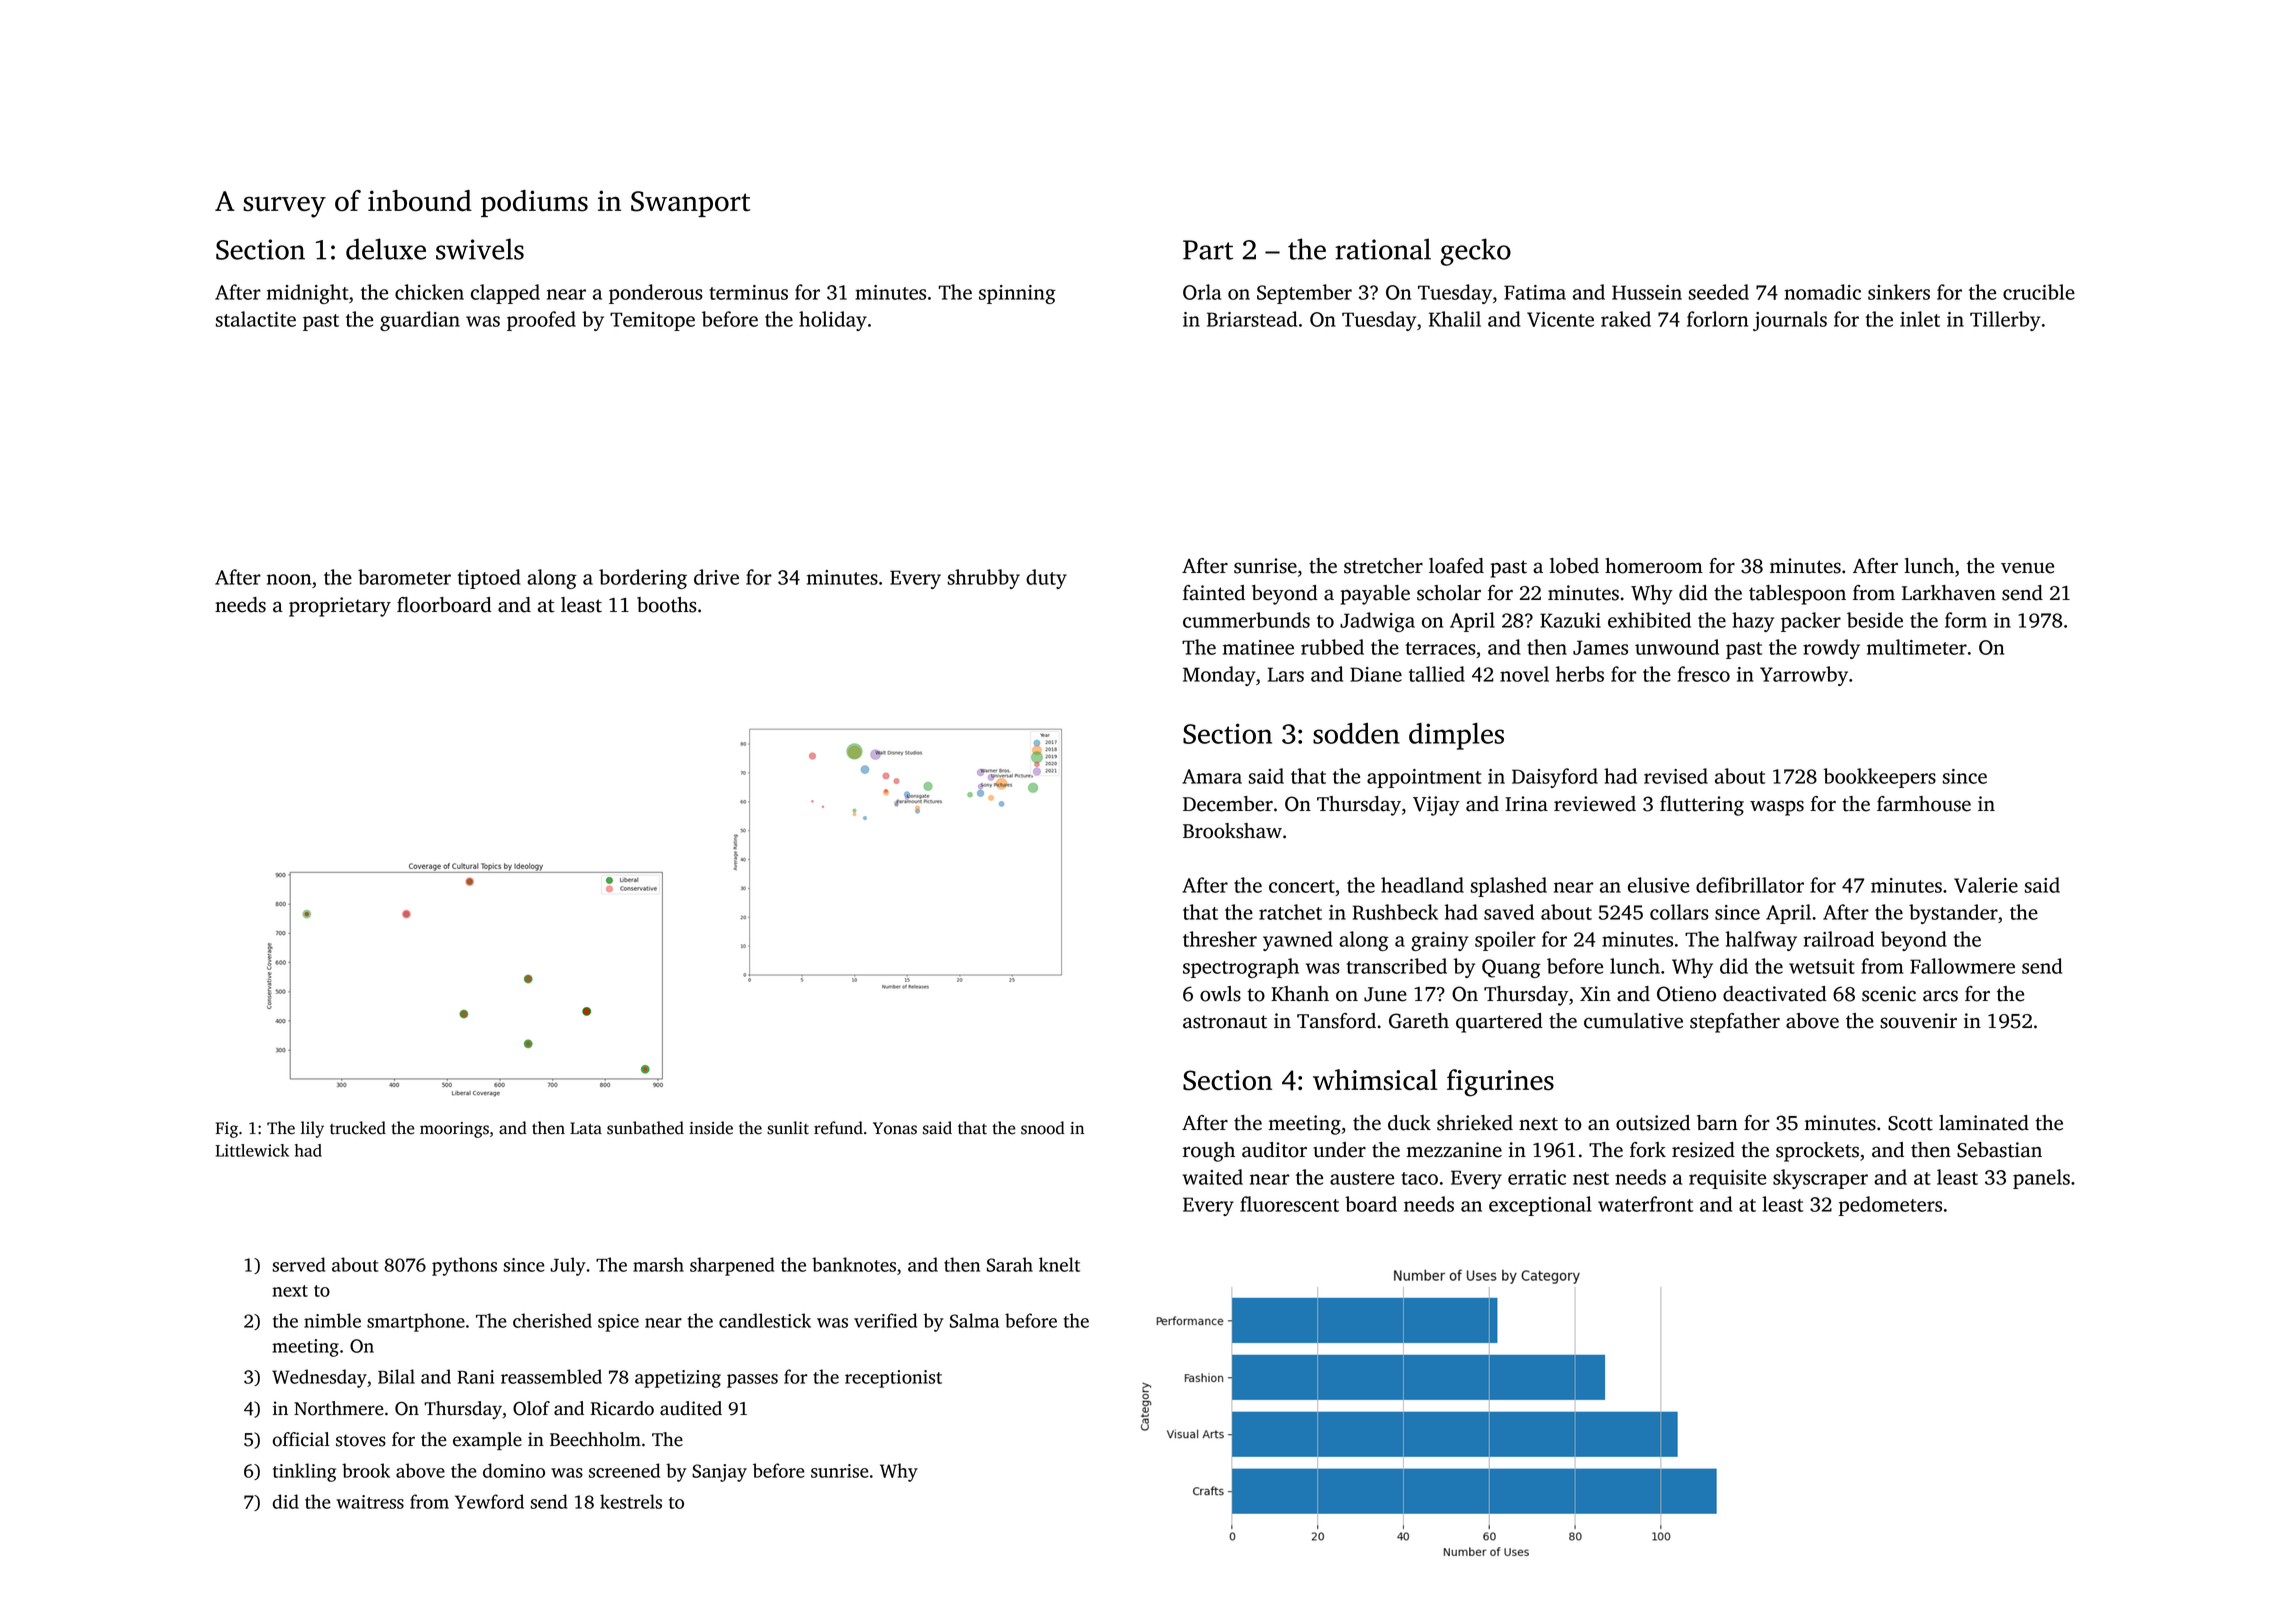  What do you see at coordinates (289, 579) in the document?
I see `noon` at bounding box center [289, 579].
